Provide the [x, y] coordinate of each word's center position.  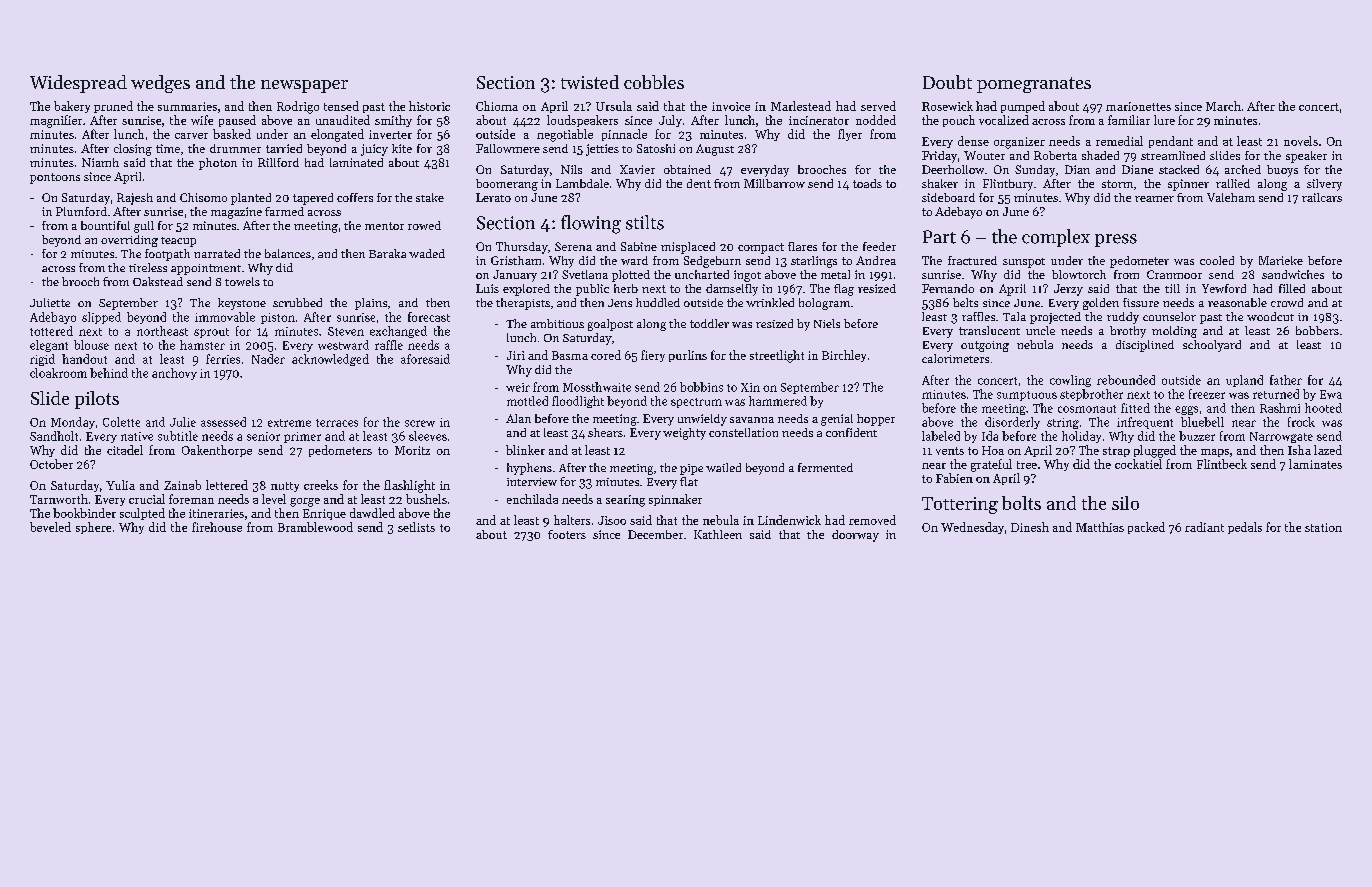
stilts [645, 222]
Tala [1014, 316]
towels [242, 281]
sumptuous [1027, 396]
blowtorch [1079, 274]
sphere [93, 528]
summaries [187, 106]
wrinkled [770, 302]
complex [1056, 238]
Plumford [81, 211]
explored [526, 290]
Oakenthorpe [217, 451]
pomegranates [1034, 85]
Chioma [497, 106]
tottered [51, 331]
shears [605, 432]
